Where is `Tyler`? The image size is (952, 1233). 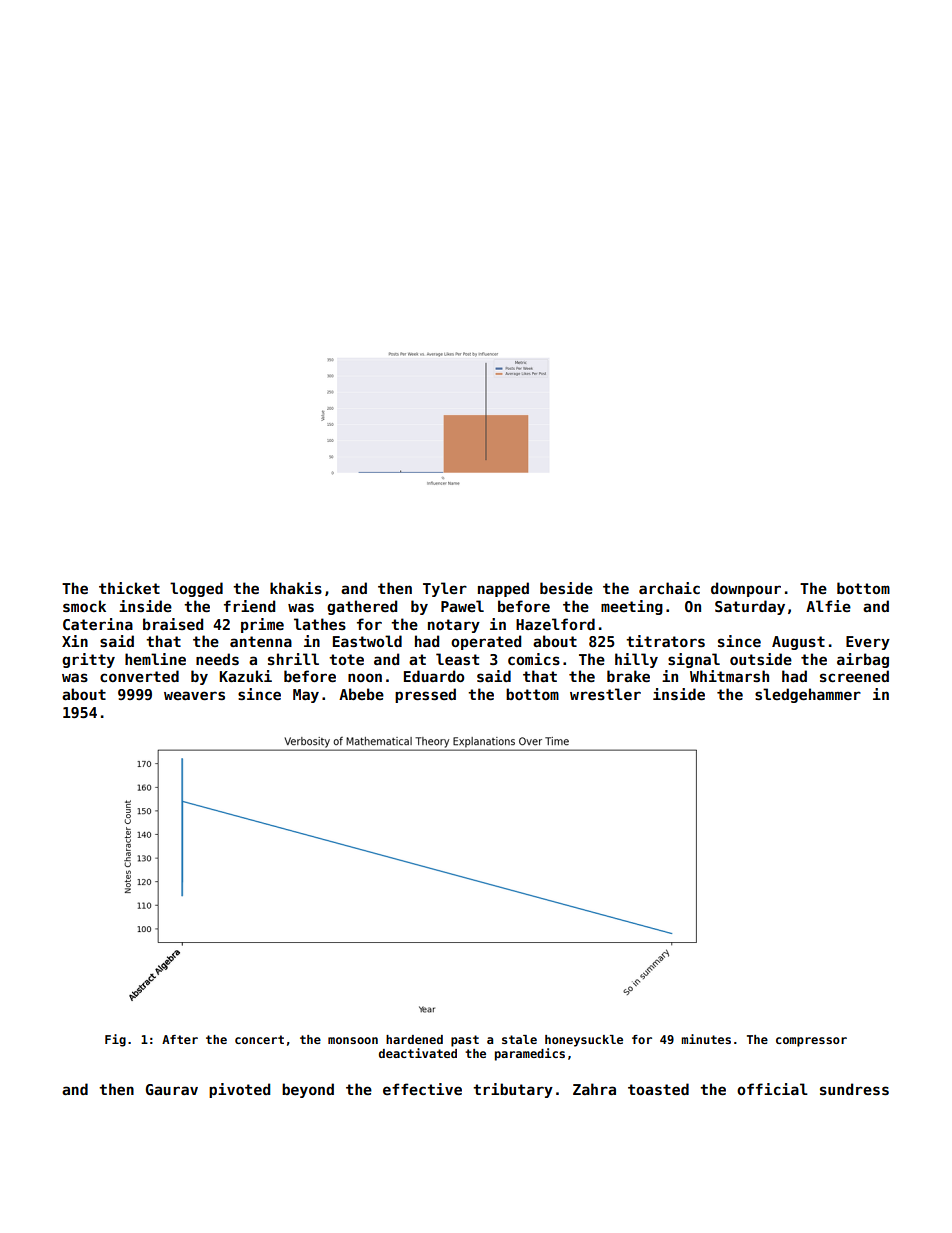 Tyler is located at coordinates (445, 589).
